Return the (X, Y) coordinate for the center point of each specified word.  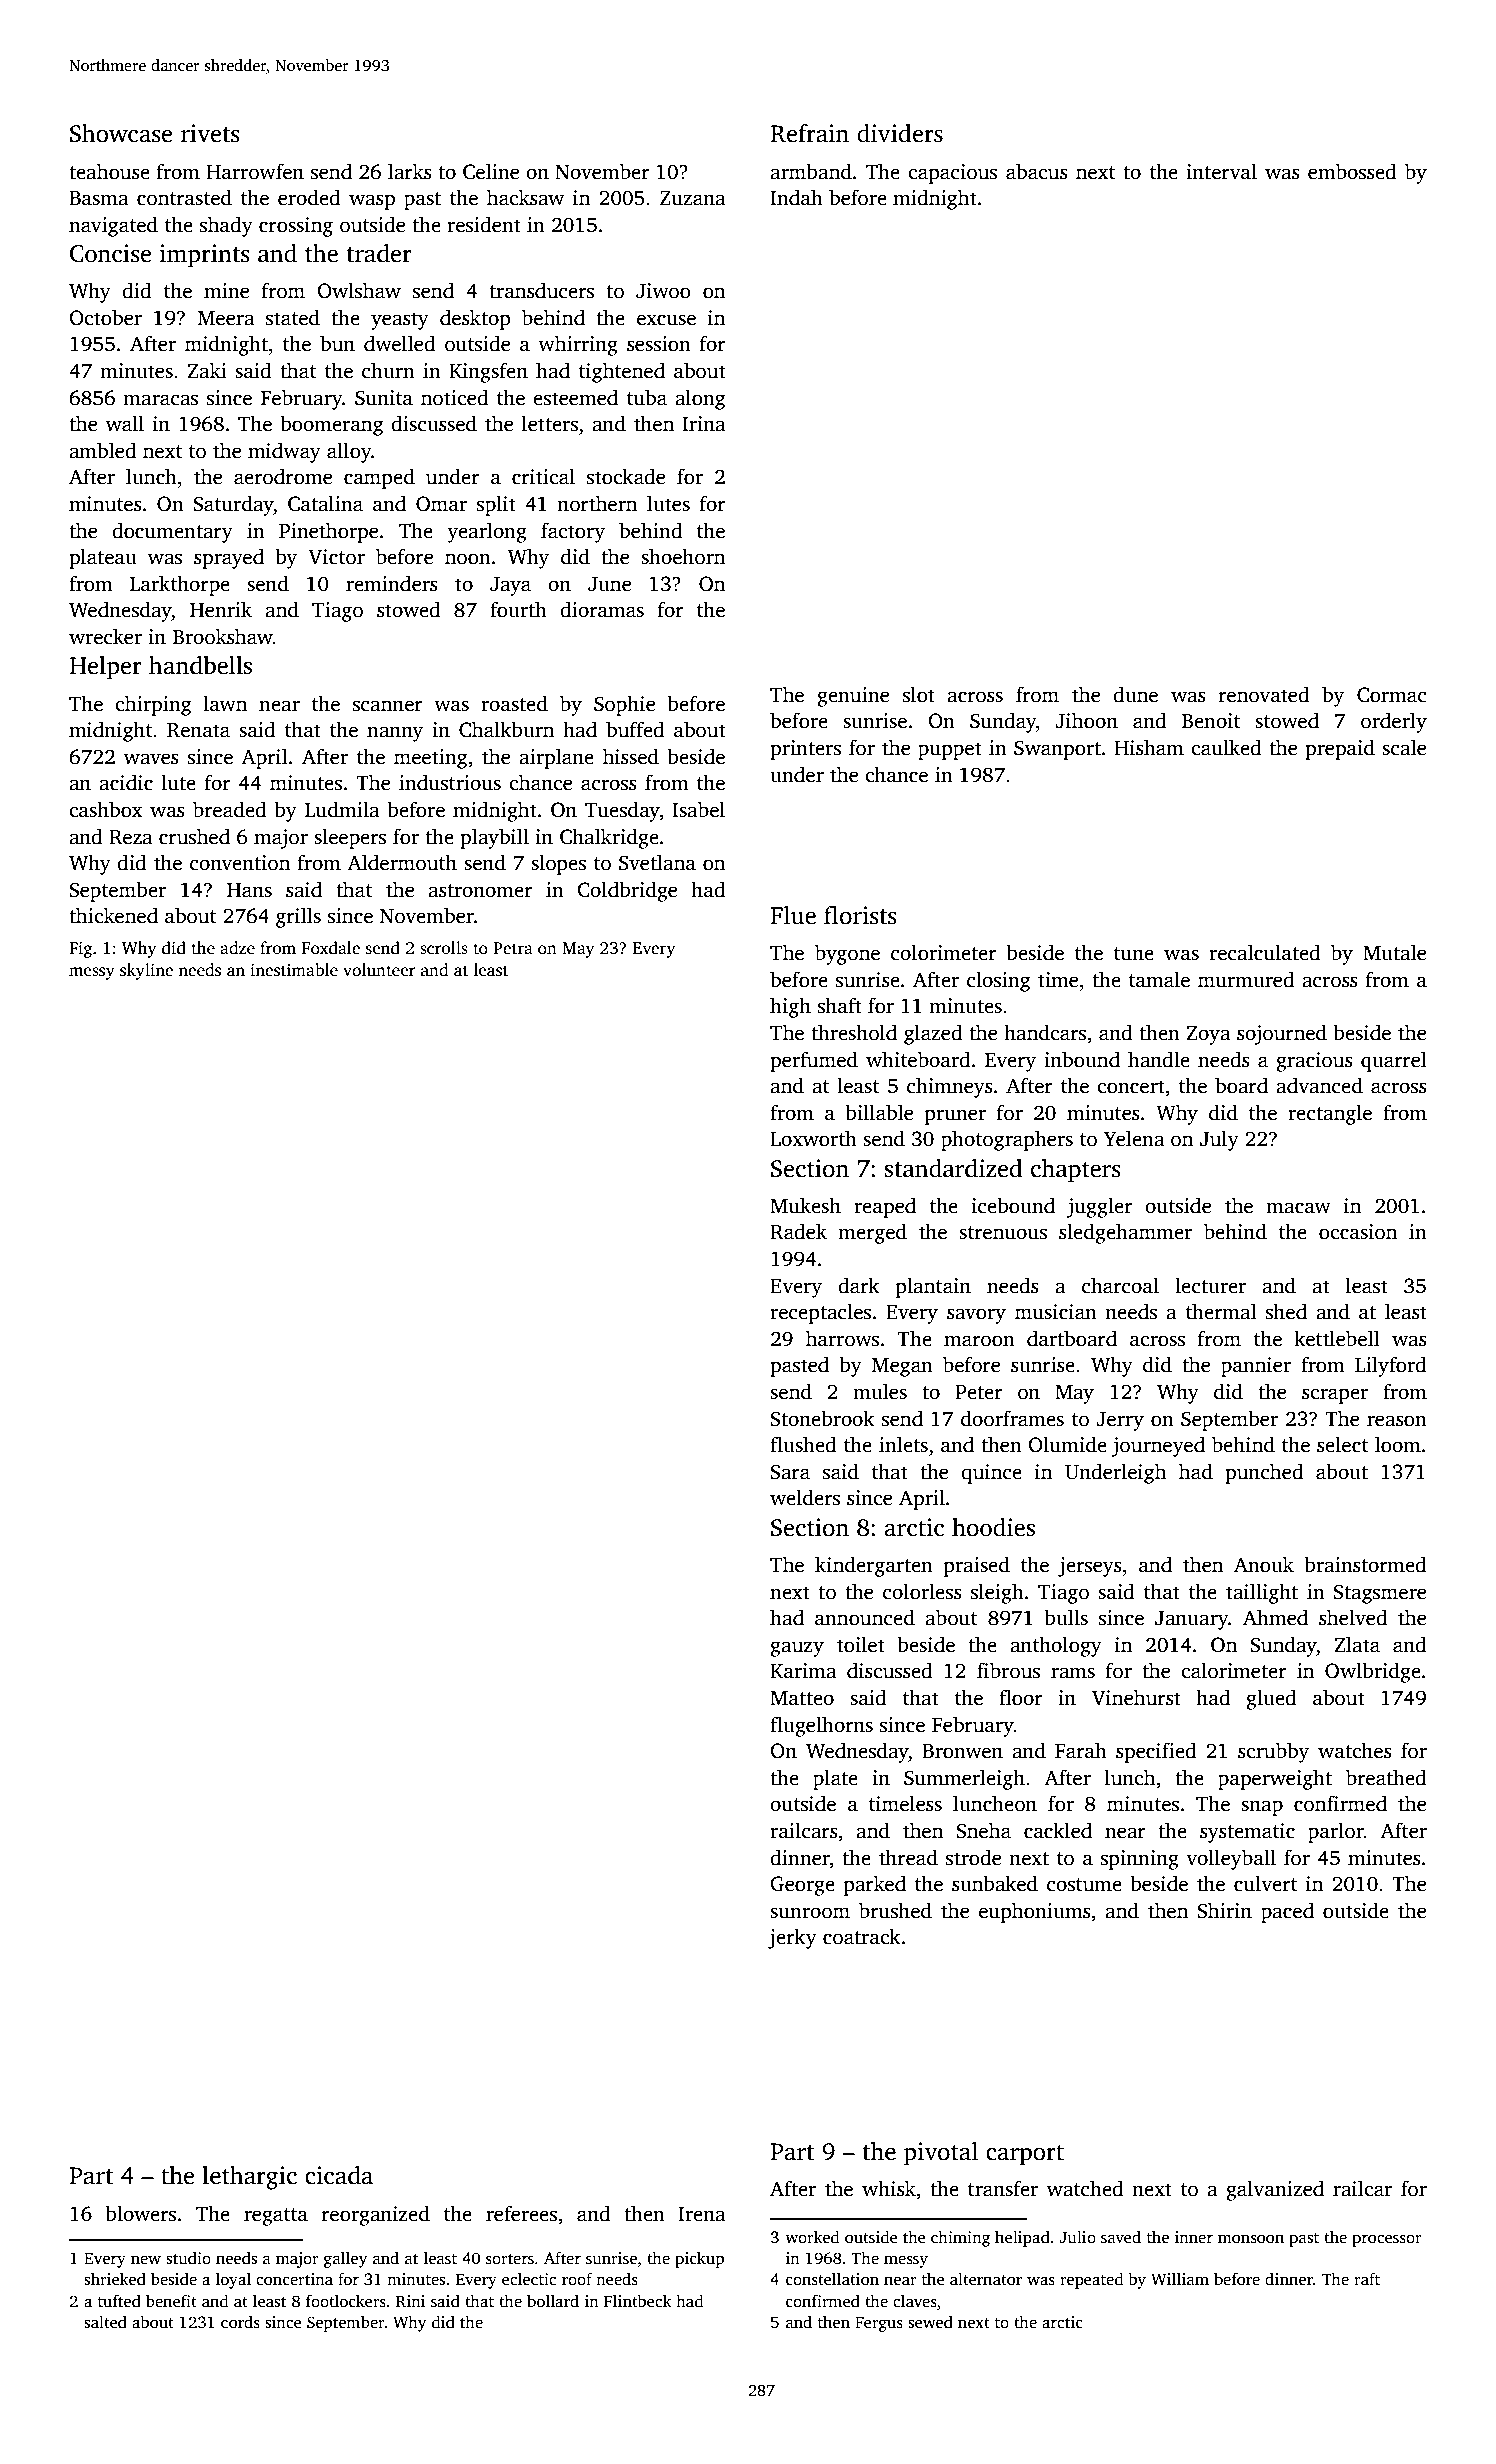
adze (237, 948)
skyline (146, 971)
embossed (1352, 171)
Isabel (698, 809)
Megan (902, 1367)
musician (1056, 1312)
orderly (1394, 722)
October (105, 317)
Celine (491, 171)
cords (240, 2322)
